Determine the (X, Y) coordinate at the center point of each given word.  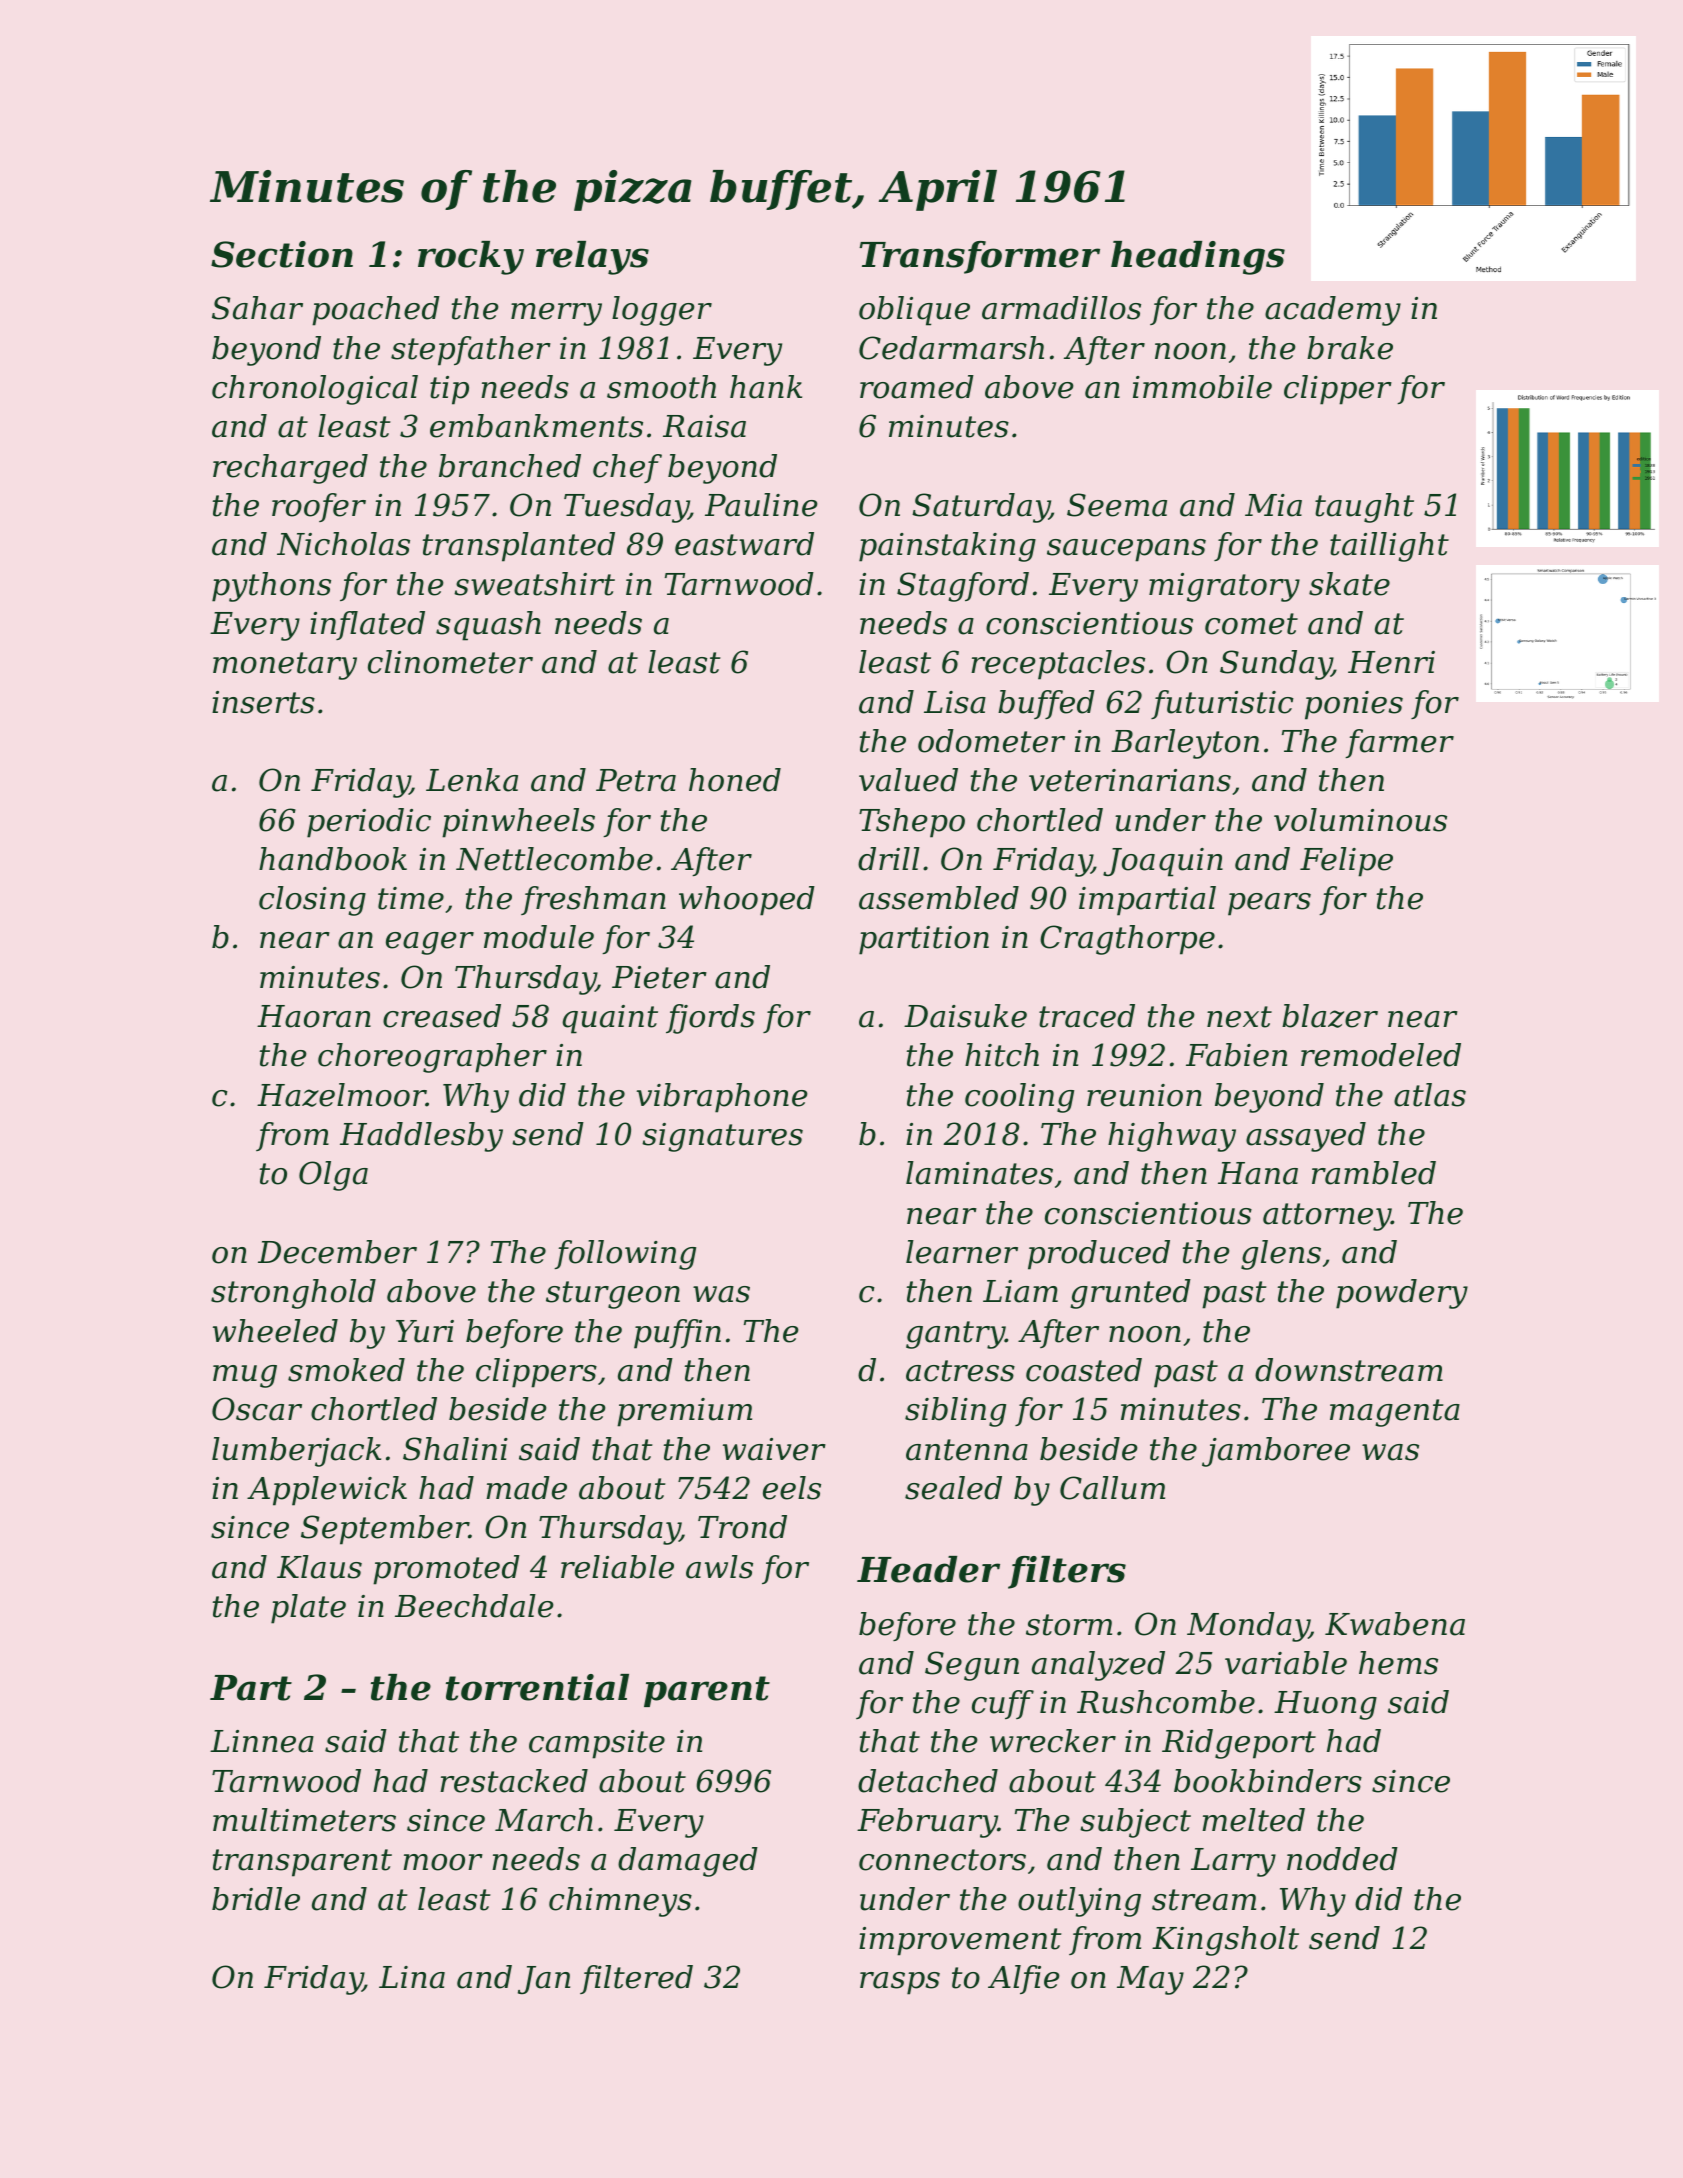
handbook (333, 859)
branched (510, 466)
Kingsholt (1225, 1941)
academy (1333, 311)
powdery (1402, 1294)
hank (766, 387)
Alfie (1024, 1979)
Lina (412, 1977)
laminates (979, 1173)
